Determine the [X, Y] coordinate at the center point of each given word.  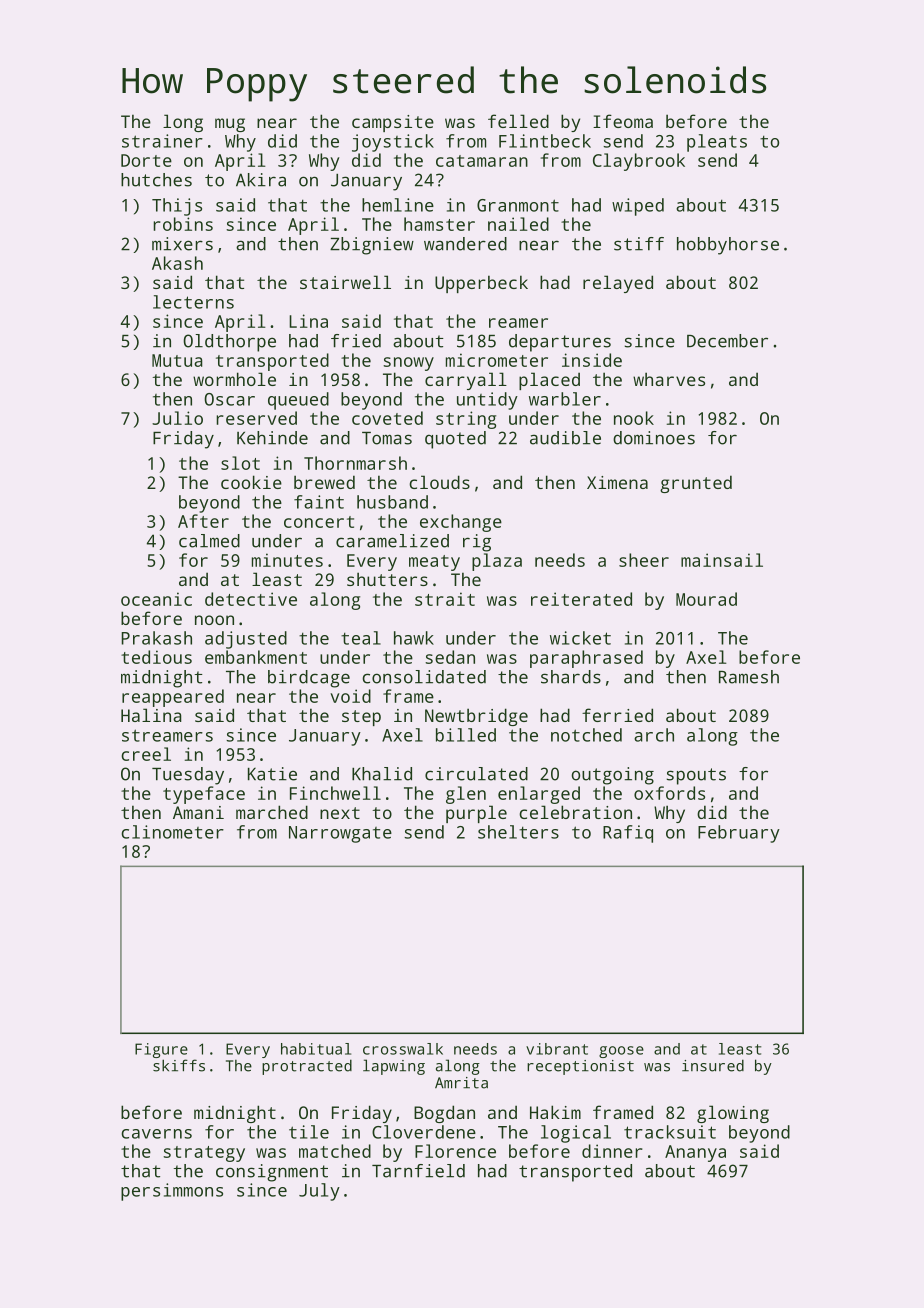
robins [183, 224]
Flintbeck [545, 141]
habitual [316, 1049]
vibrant [557, 1049]
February [739, 834]
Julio [177, 418]
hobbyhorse [728, 246]
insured [713, 1065]
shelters [518, 832]
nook [634, 418]
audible [565, 438]
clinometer [172, 832]
